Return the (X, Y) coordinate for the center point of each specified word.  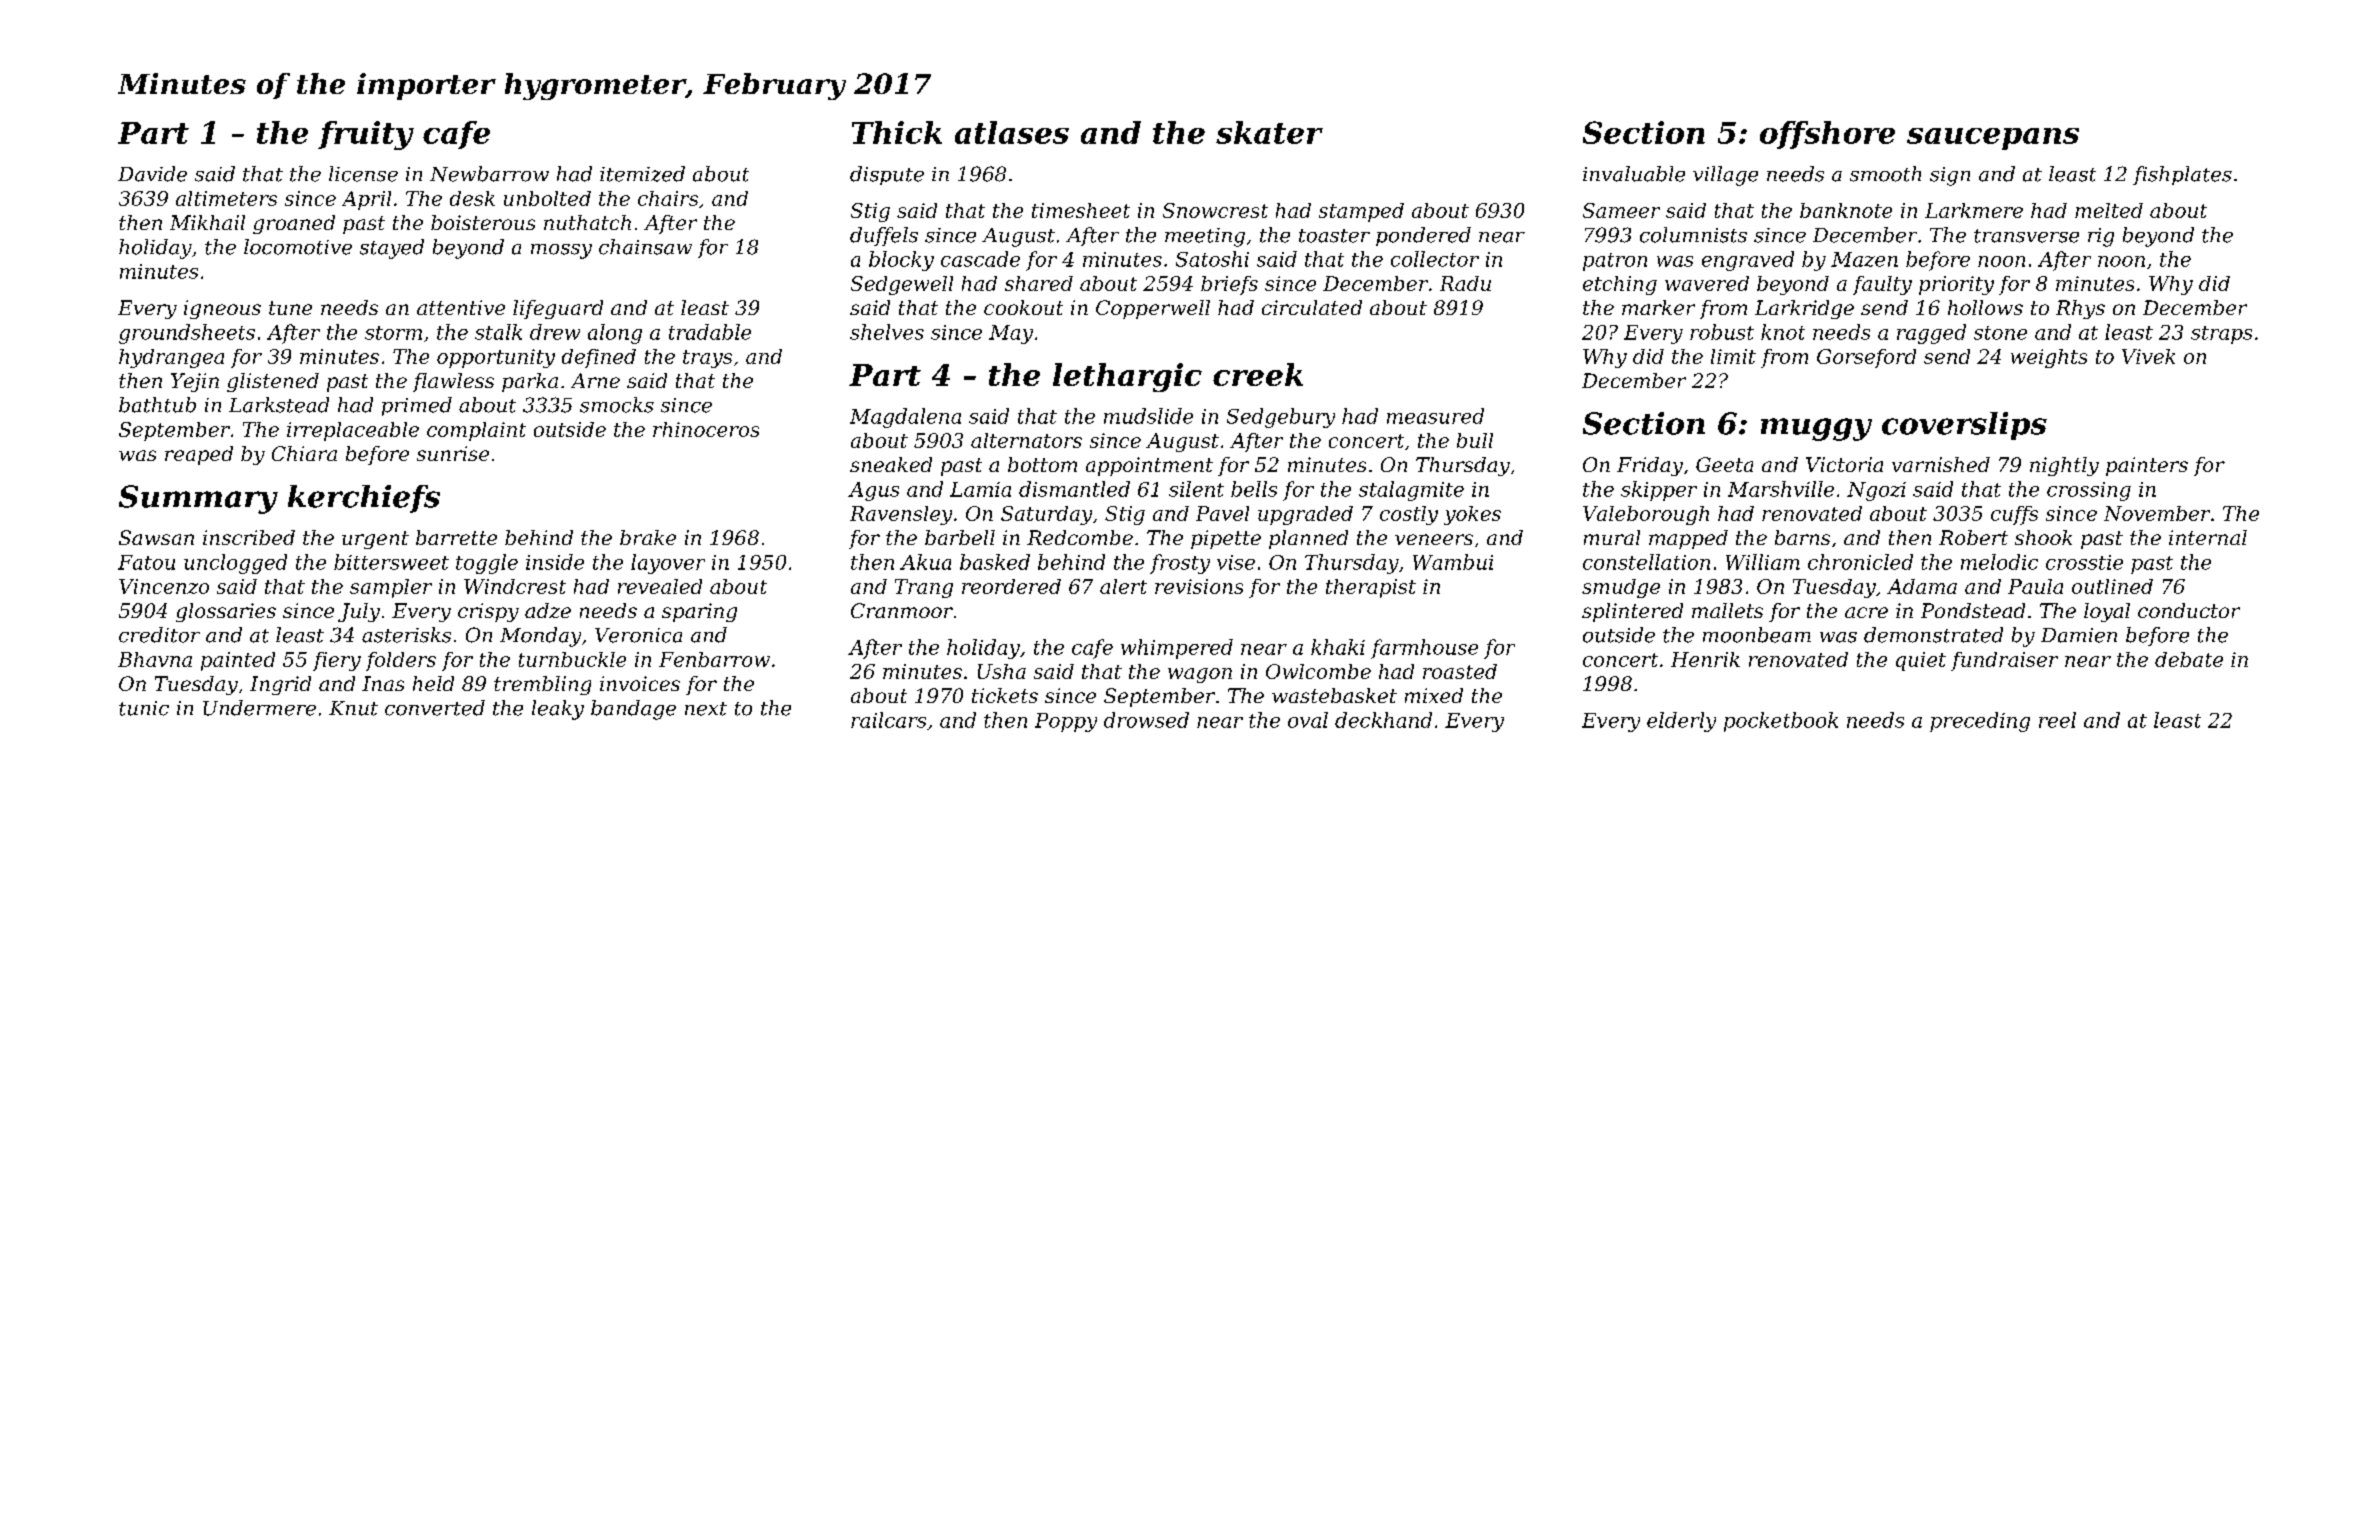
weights (2049, 358)
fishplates (2182, 175)
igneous (222, 309)
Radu (1465, 283)
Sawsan (156, 537)
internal (2208, 537)
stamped (1361, 212)
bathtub (157, 405)
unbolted (547, 198)
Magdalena (905, 418)
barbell (960, 537)
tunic (144, 708)
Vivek (2148, 356)
